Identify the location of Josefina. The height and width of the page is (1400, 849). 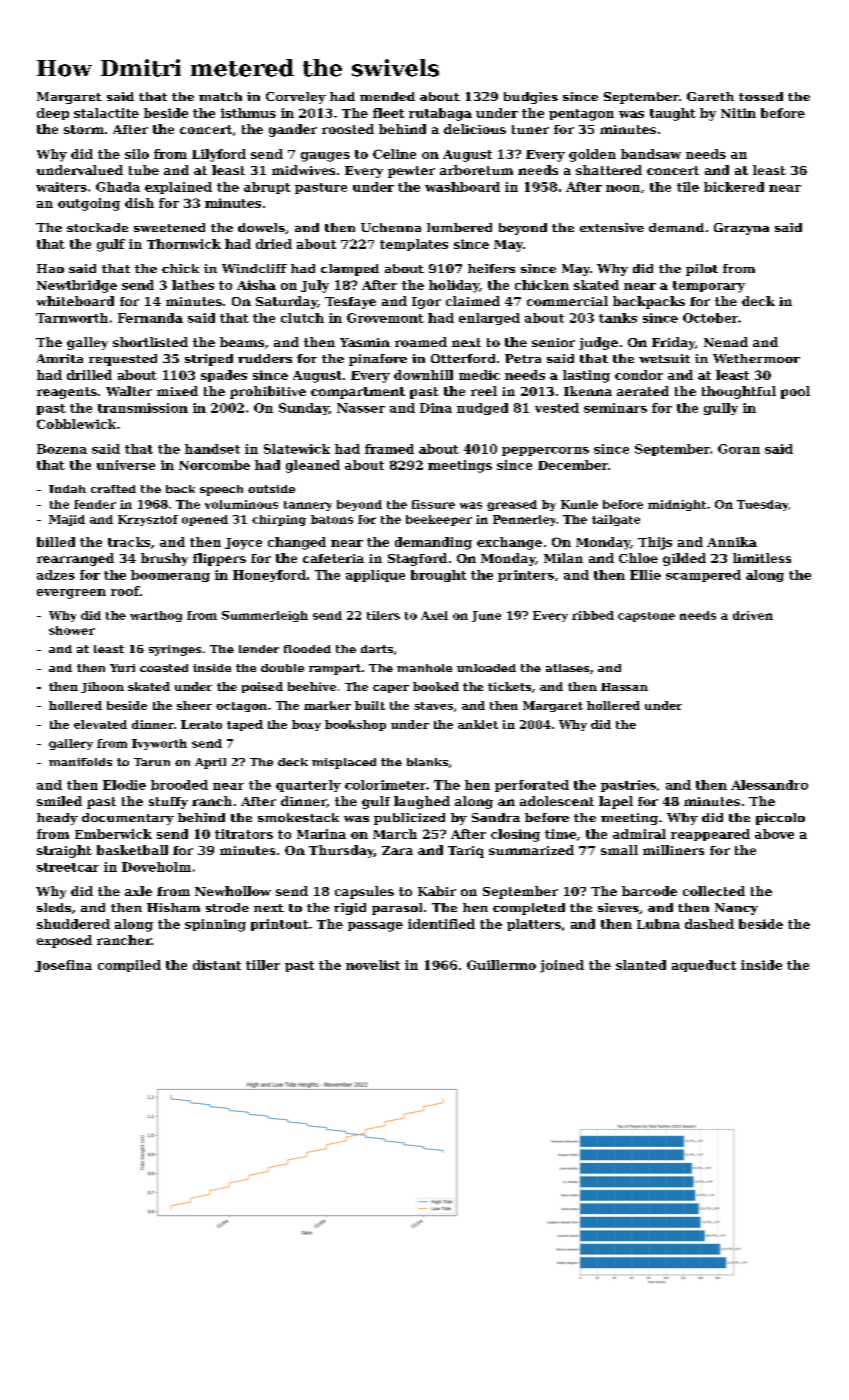
(63, 966).
